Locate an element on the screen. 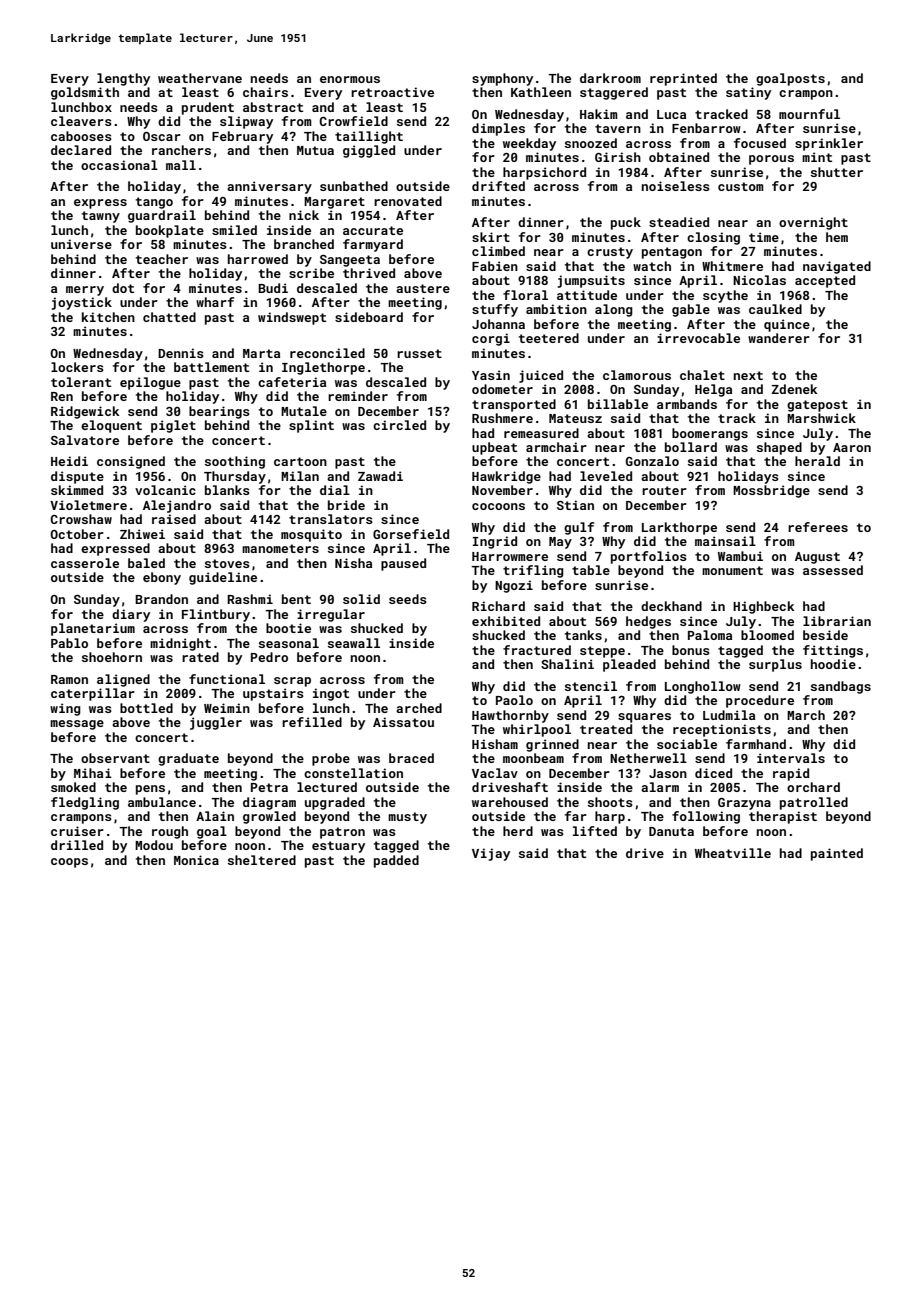 This screenshot has height=1308, width=924. darkroom is located at coordinates (610, 78).
